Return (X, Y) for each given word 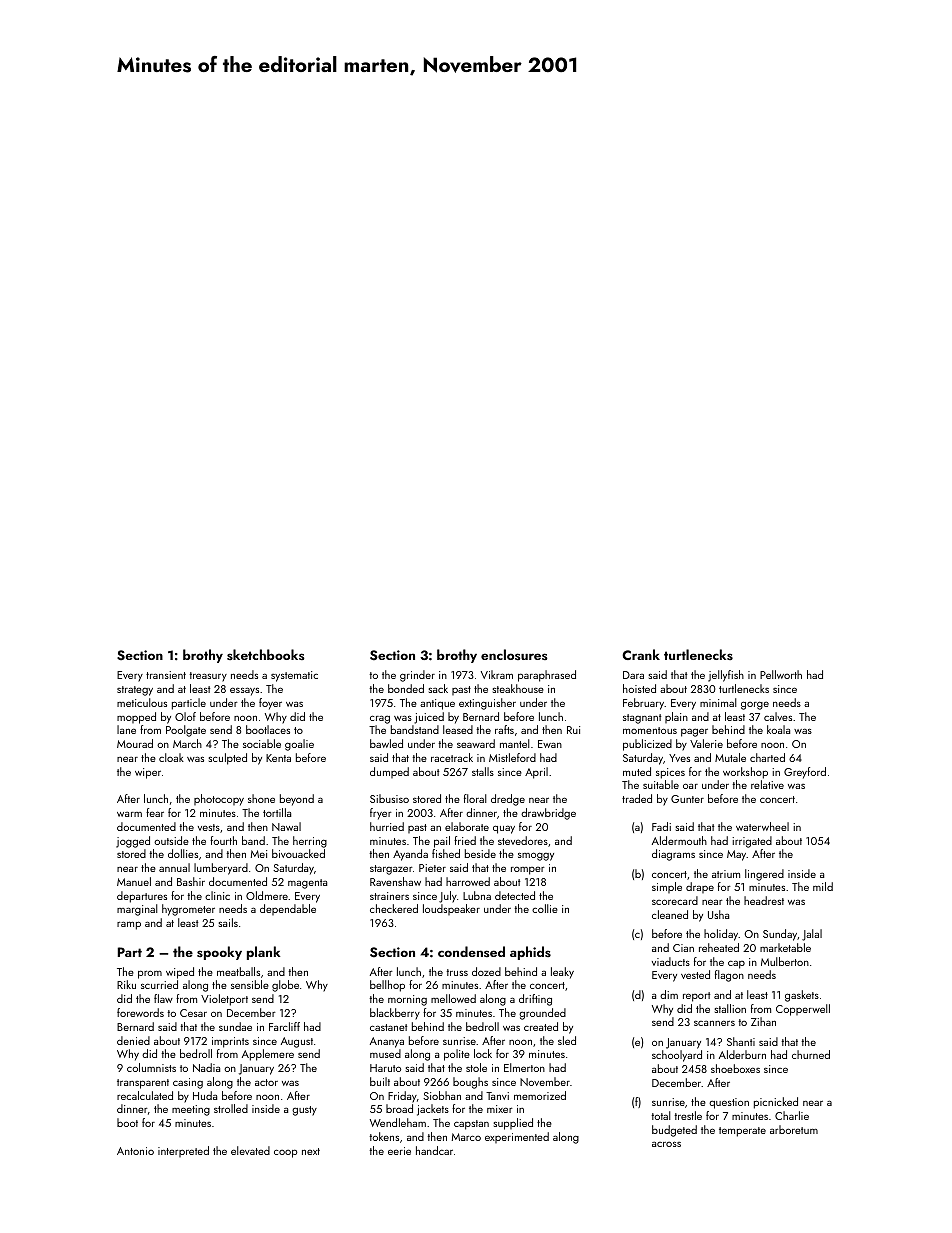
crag (380, 719)
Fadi (661, 826)
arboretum (794, 1129)
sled (567, 1040)
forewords (140, 1012)
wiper (148, 773)
